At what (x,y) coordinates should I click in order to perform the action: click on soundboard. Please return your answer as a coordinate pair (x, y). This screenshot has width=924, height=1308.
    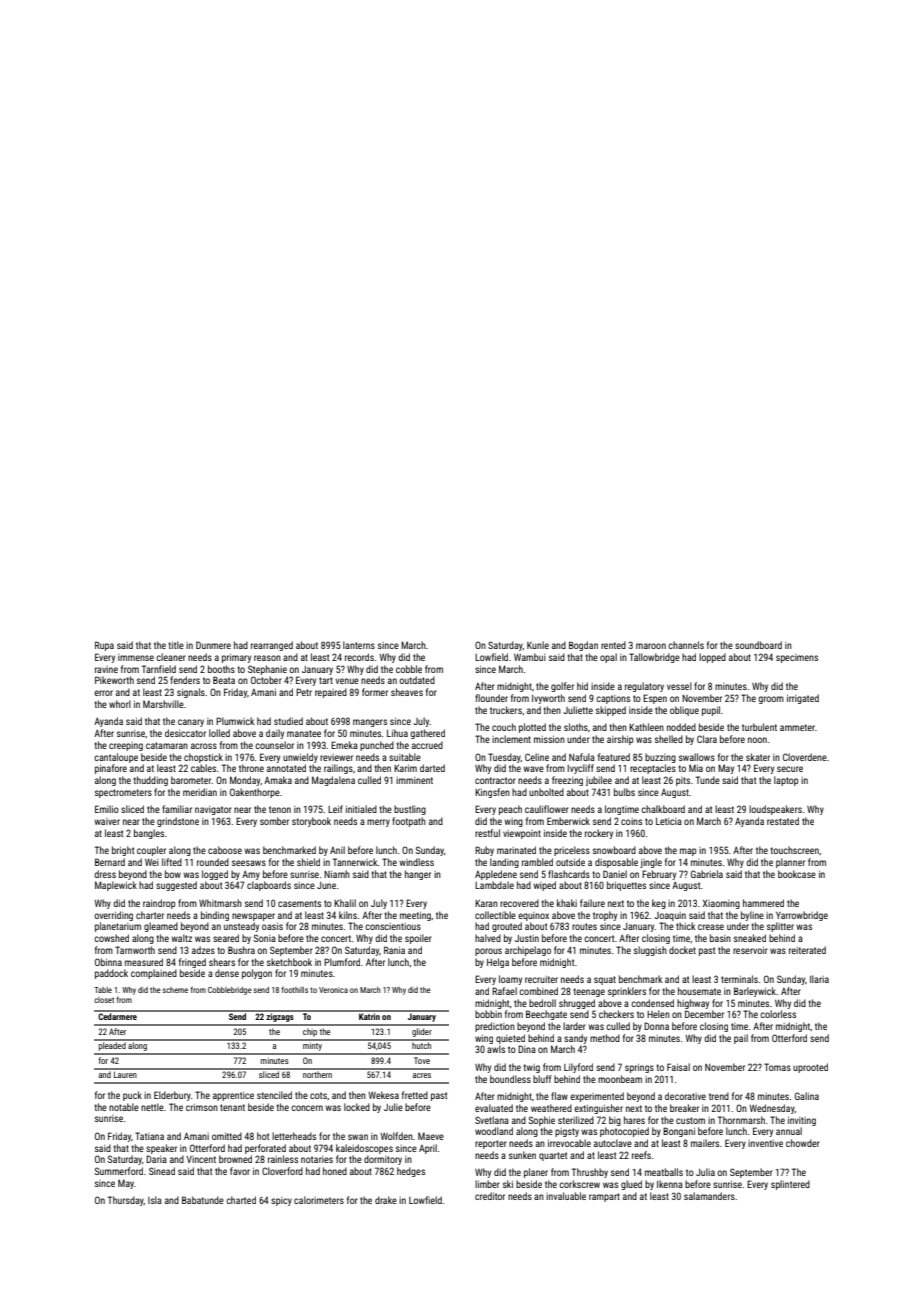
    Looking at the image, I should click on (758, 645).
